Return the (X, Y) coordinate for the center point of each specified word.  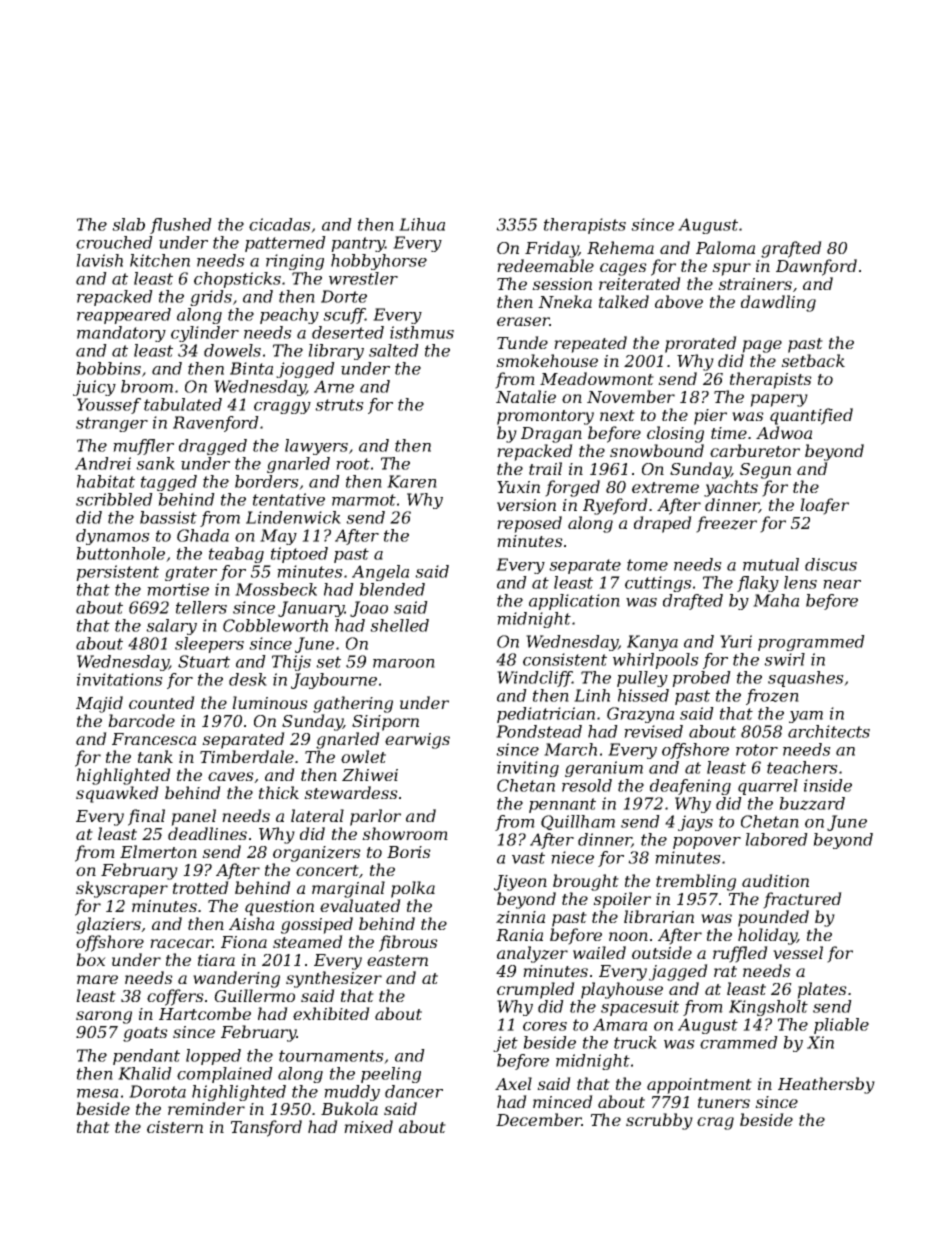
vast (528, 858)
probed (701, 679)
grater (191, 573)
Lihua (422, 224)
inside (828, 785)
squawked (117, 794)
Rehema (620, 247)
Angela (380, 573)
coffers (175, 997)
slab (128, 224)
